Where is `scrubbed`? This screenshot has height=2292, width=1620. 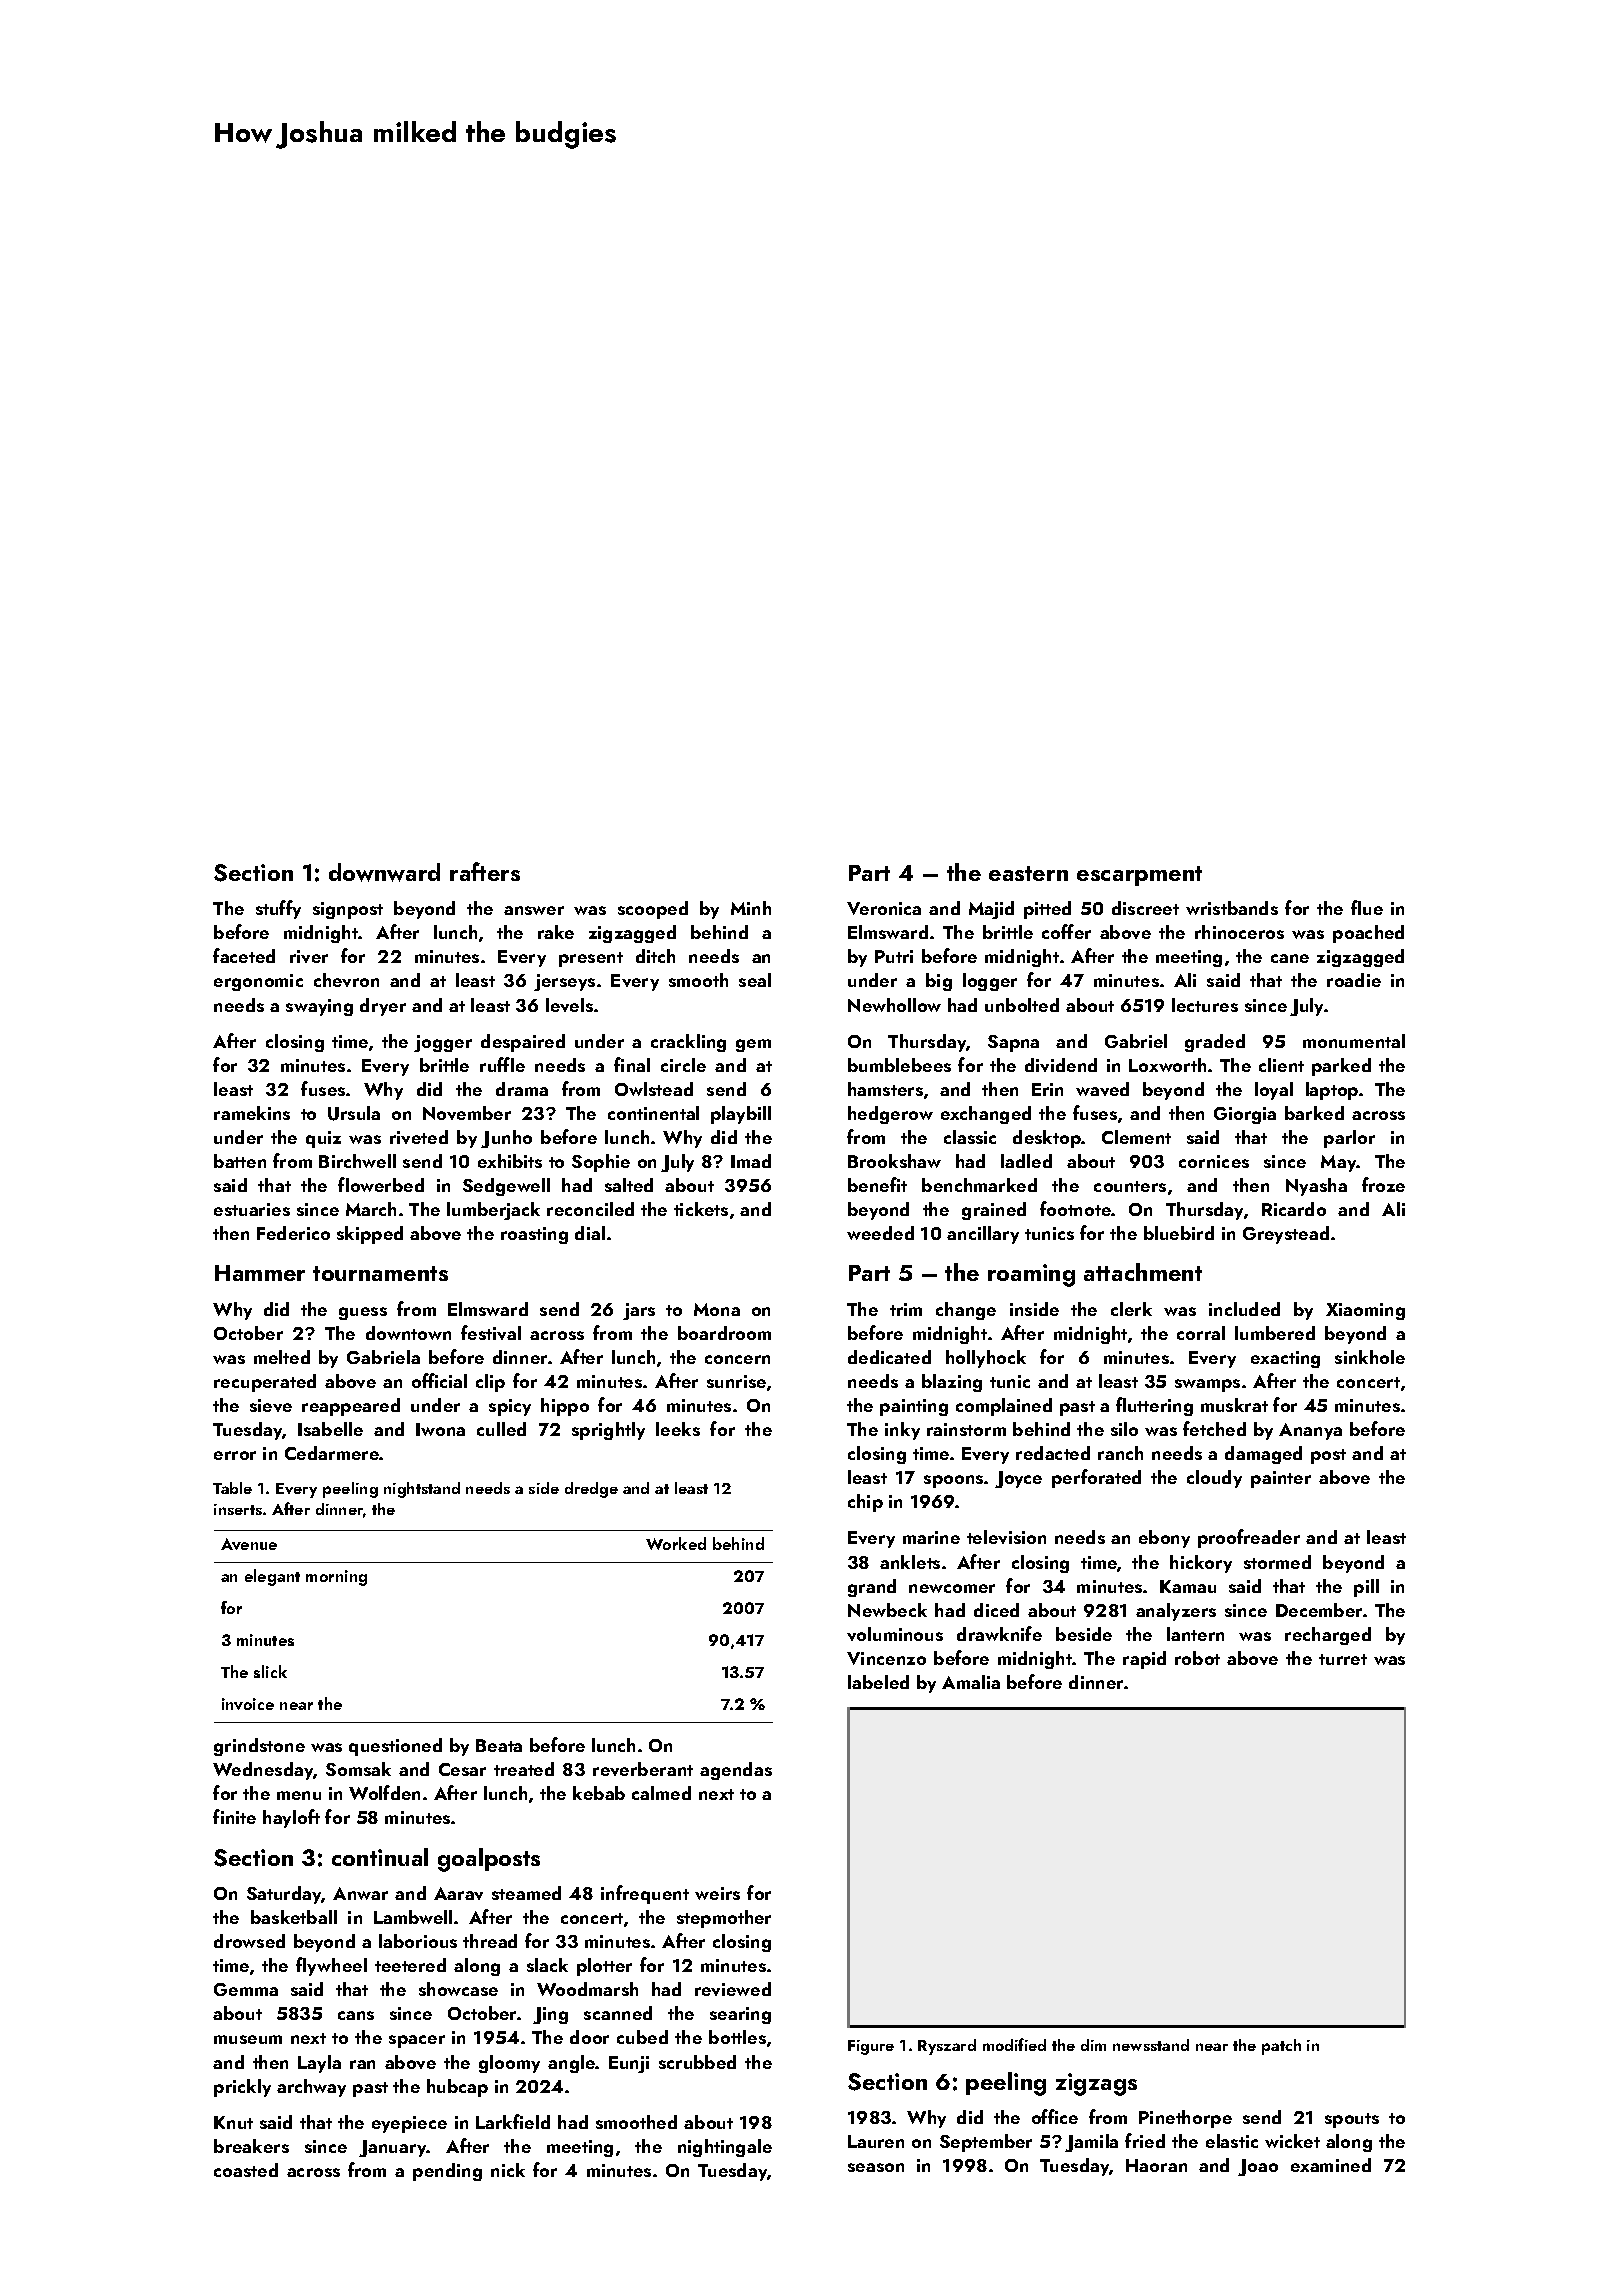
scrubbed is located at coordinates (697, 2062).
